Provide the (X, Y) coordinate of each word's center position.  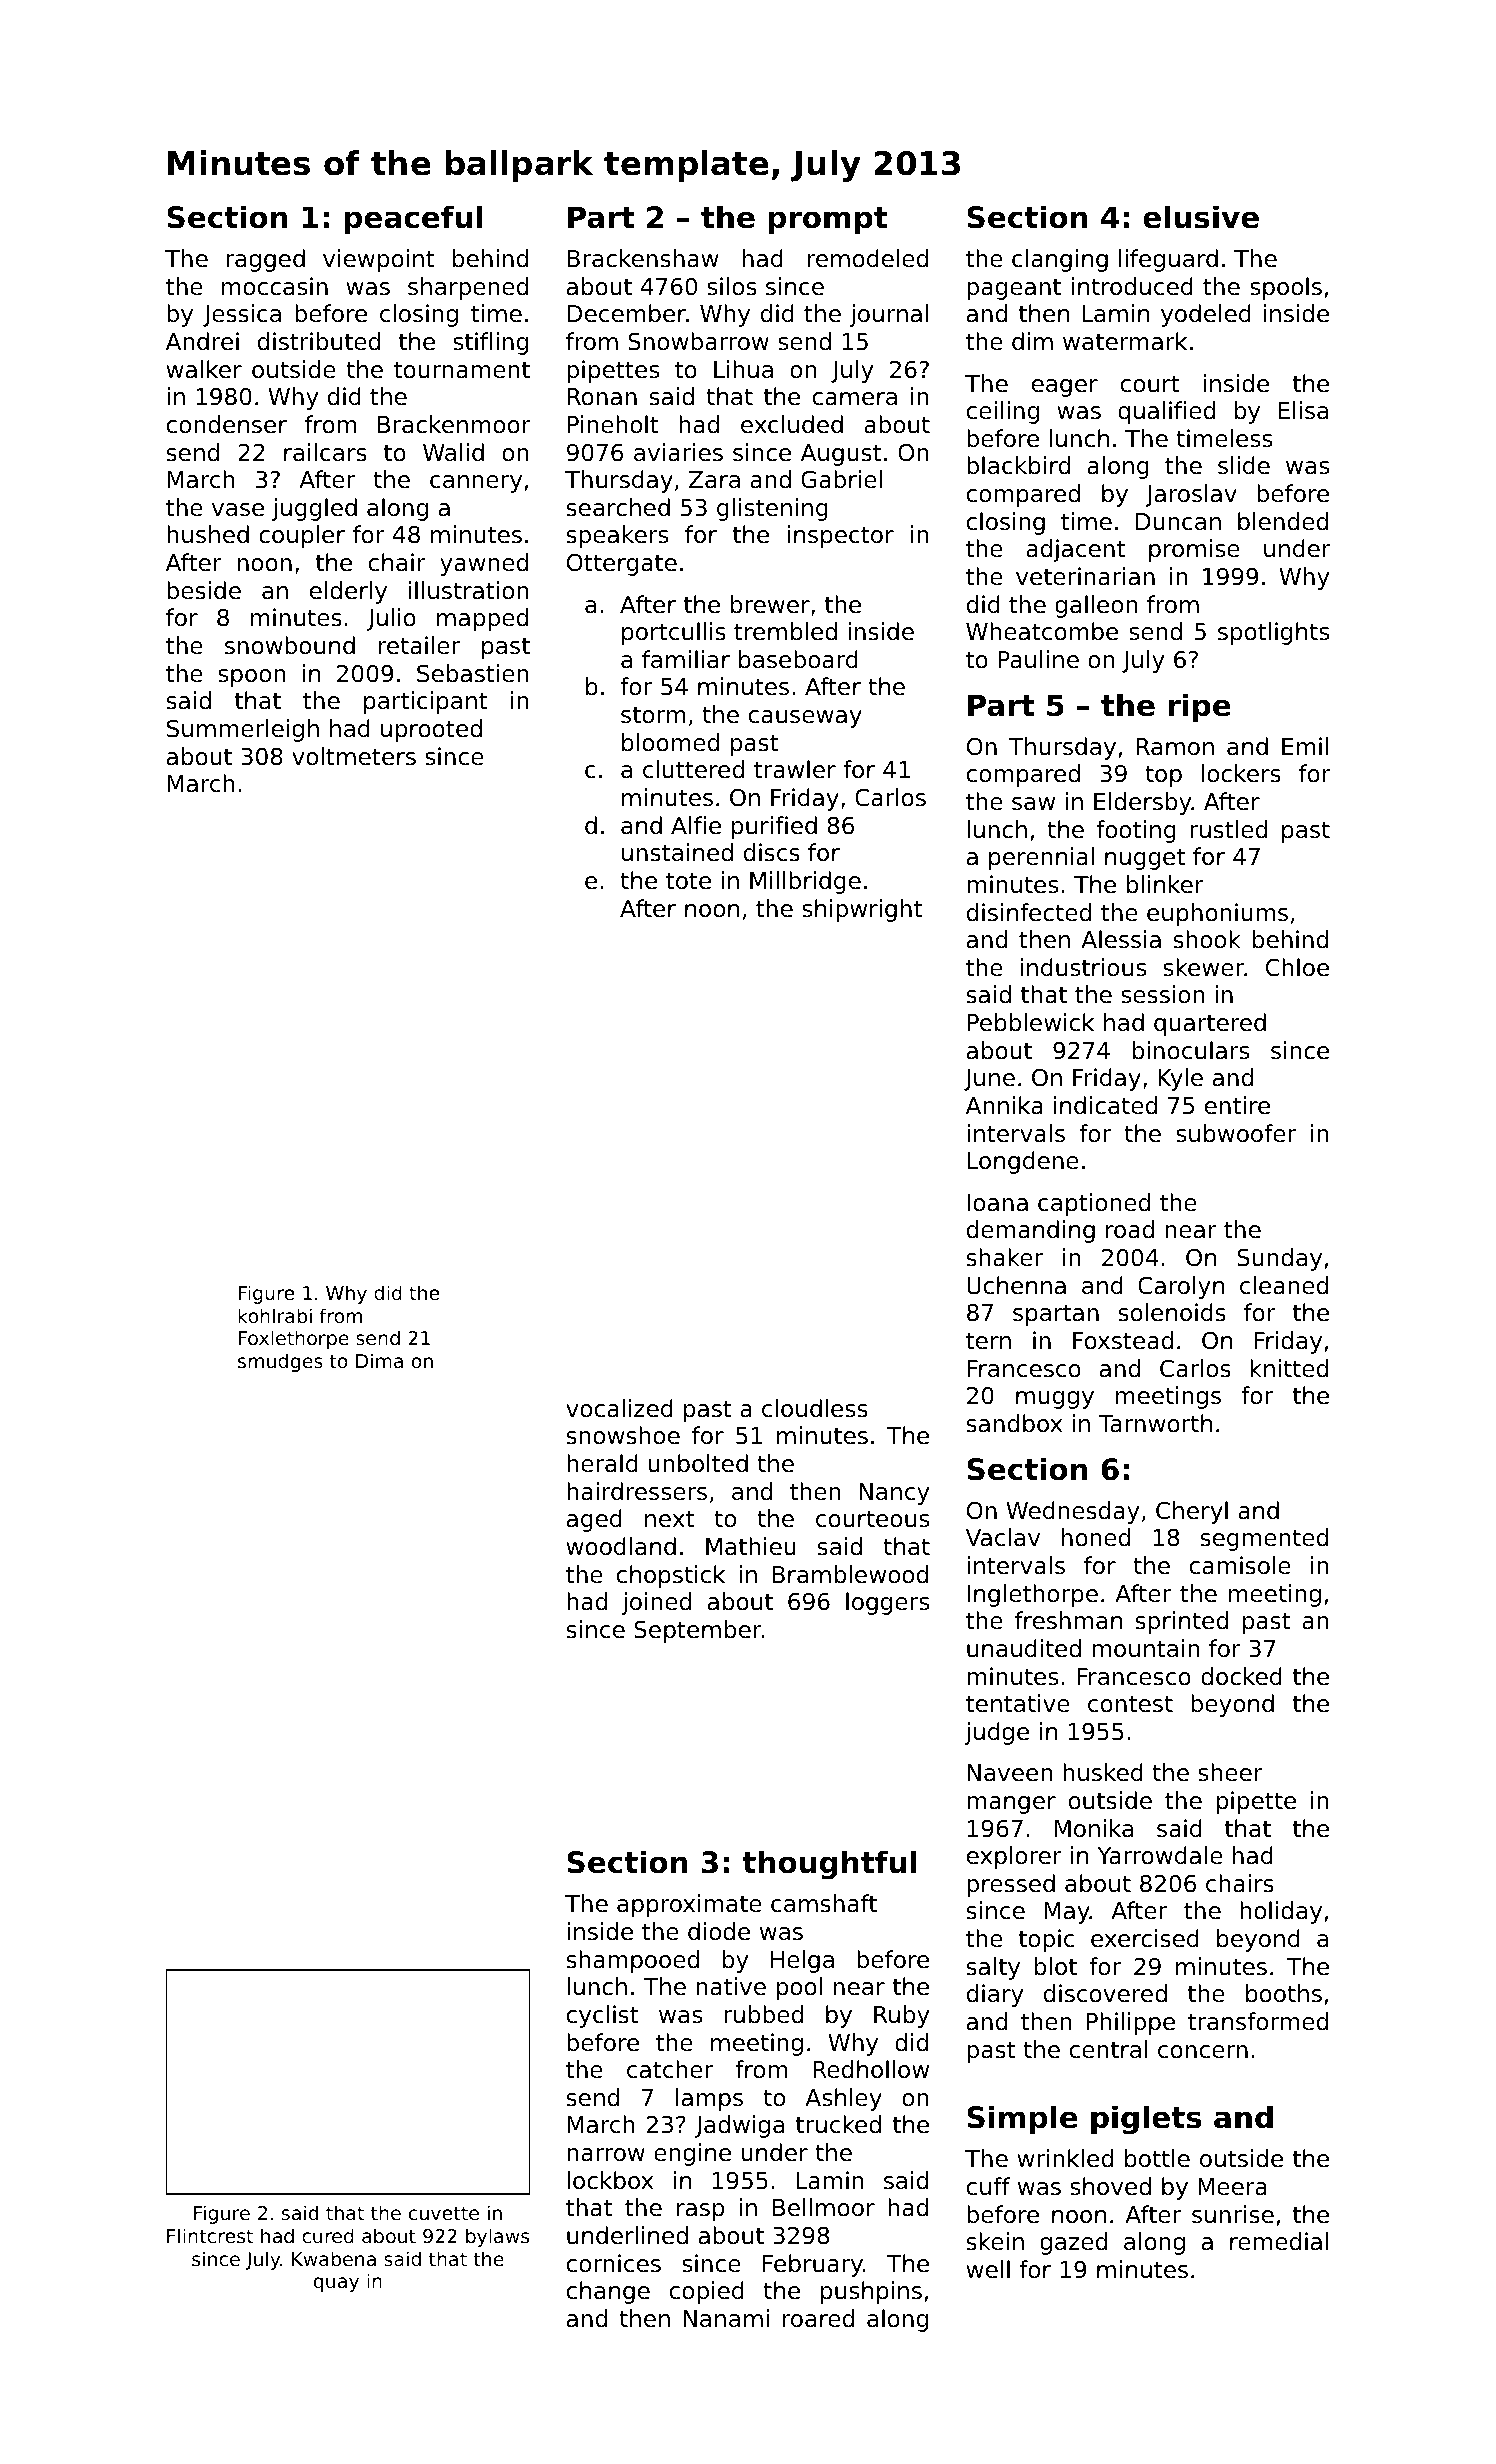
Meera (1232, 2187)
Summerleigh (243, 730)
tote (688, 881)
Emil (1305, 746)
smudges (280, 1362)
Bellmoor (824, 2207)
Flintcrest (210, 2235)
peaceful (413, 219)
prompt (827, 220)
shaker (1005, 1257)
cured (328, 2235)
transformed (1258, 2021)
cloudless (815, 1408)
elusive (1201, 217)
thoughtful (829, 1865)
